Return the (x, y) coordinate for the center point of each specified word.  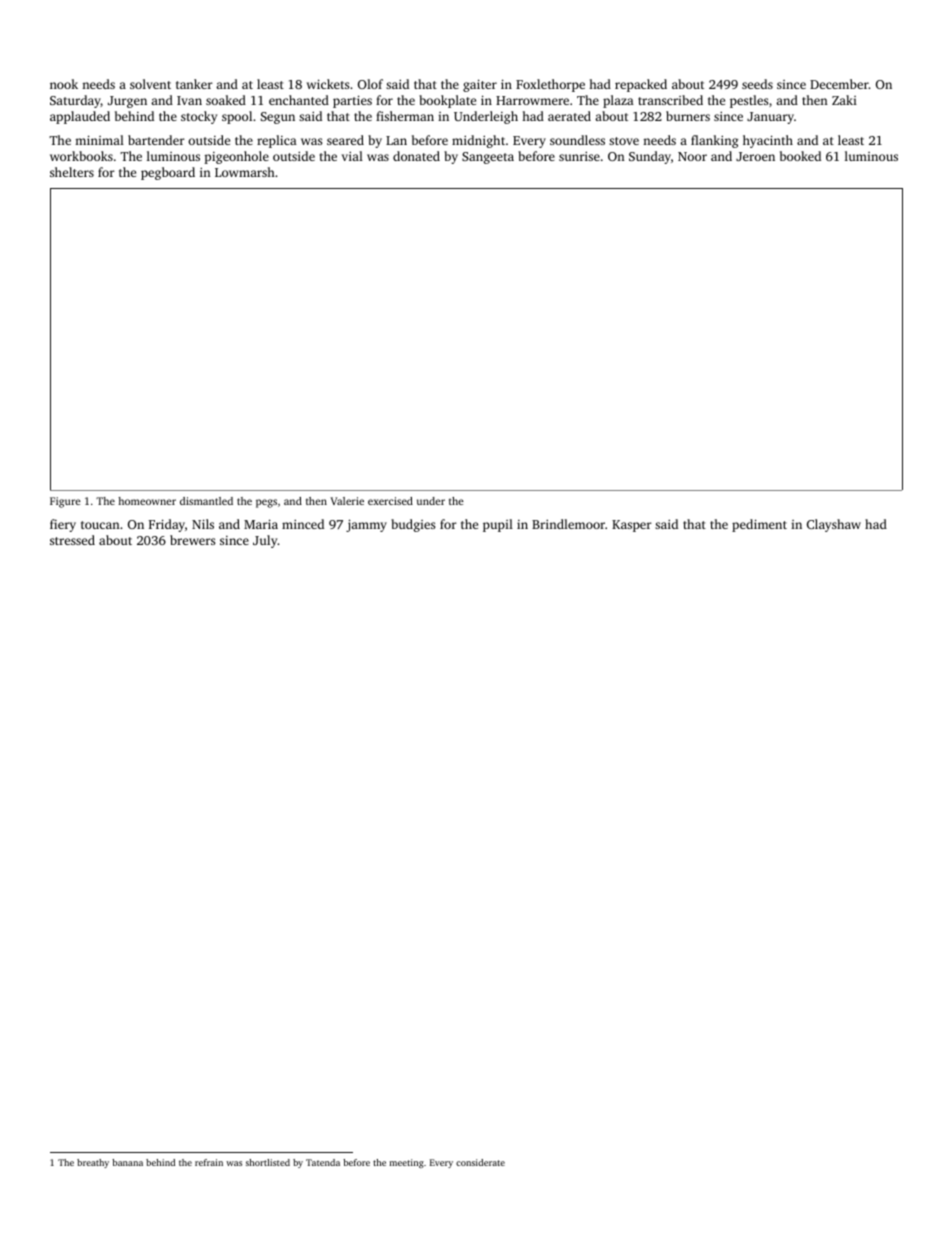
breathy (93, 1163)
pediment (759, 525)
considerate (480, 1162)
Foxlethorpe (550, 85)
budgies (413, 525)
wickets (328, 84)
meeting (407, 1163)
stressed (72, 540)
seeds (757, 84)
